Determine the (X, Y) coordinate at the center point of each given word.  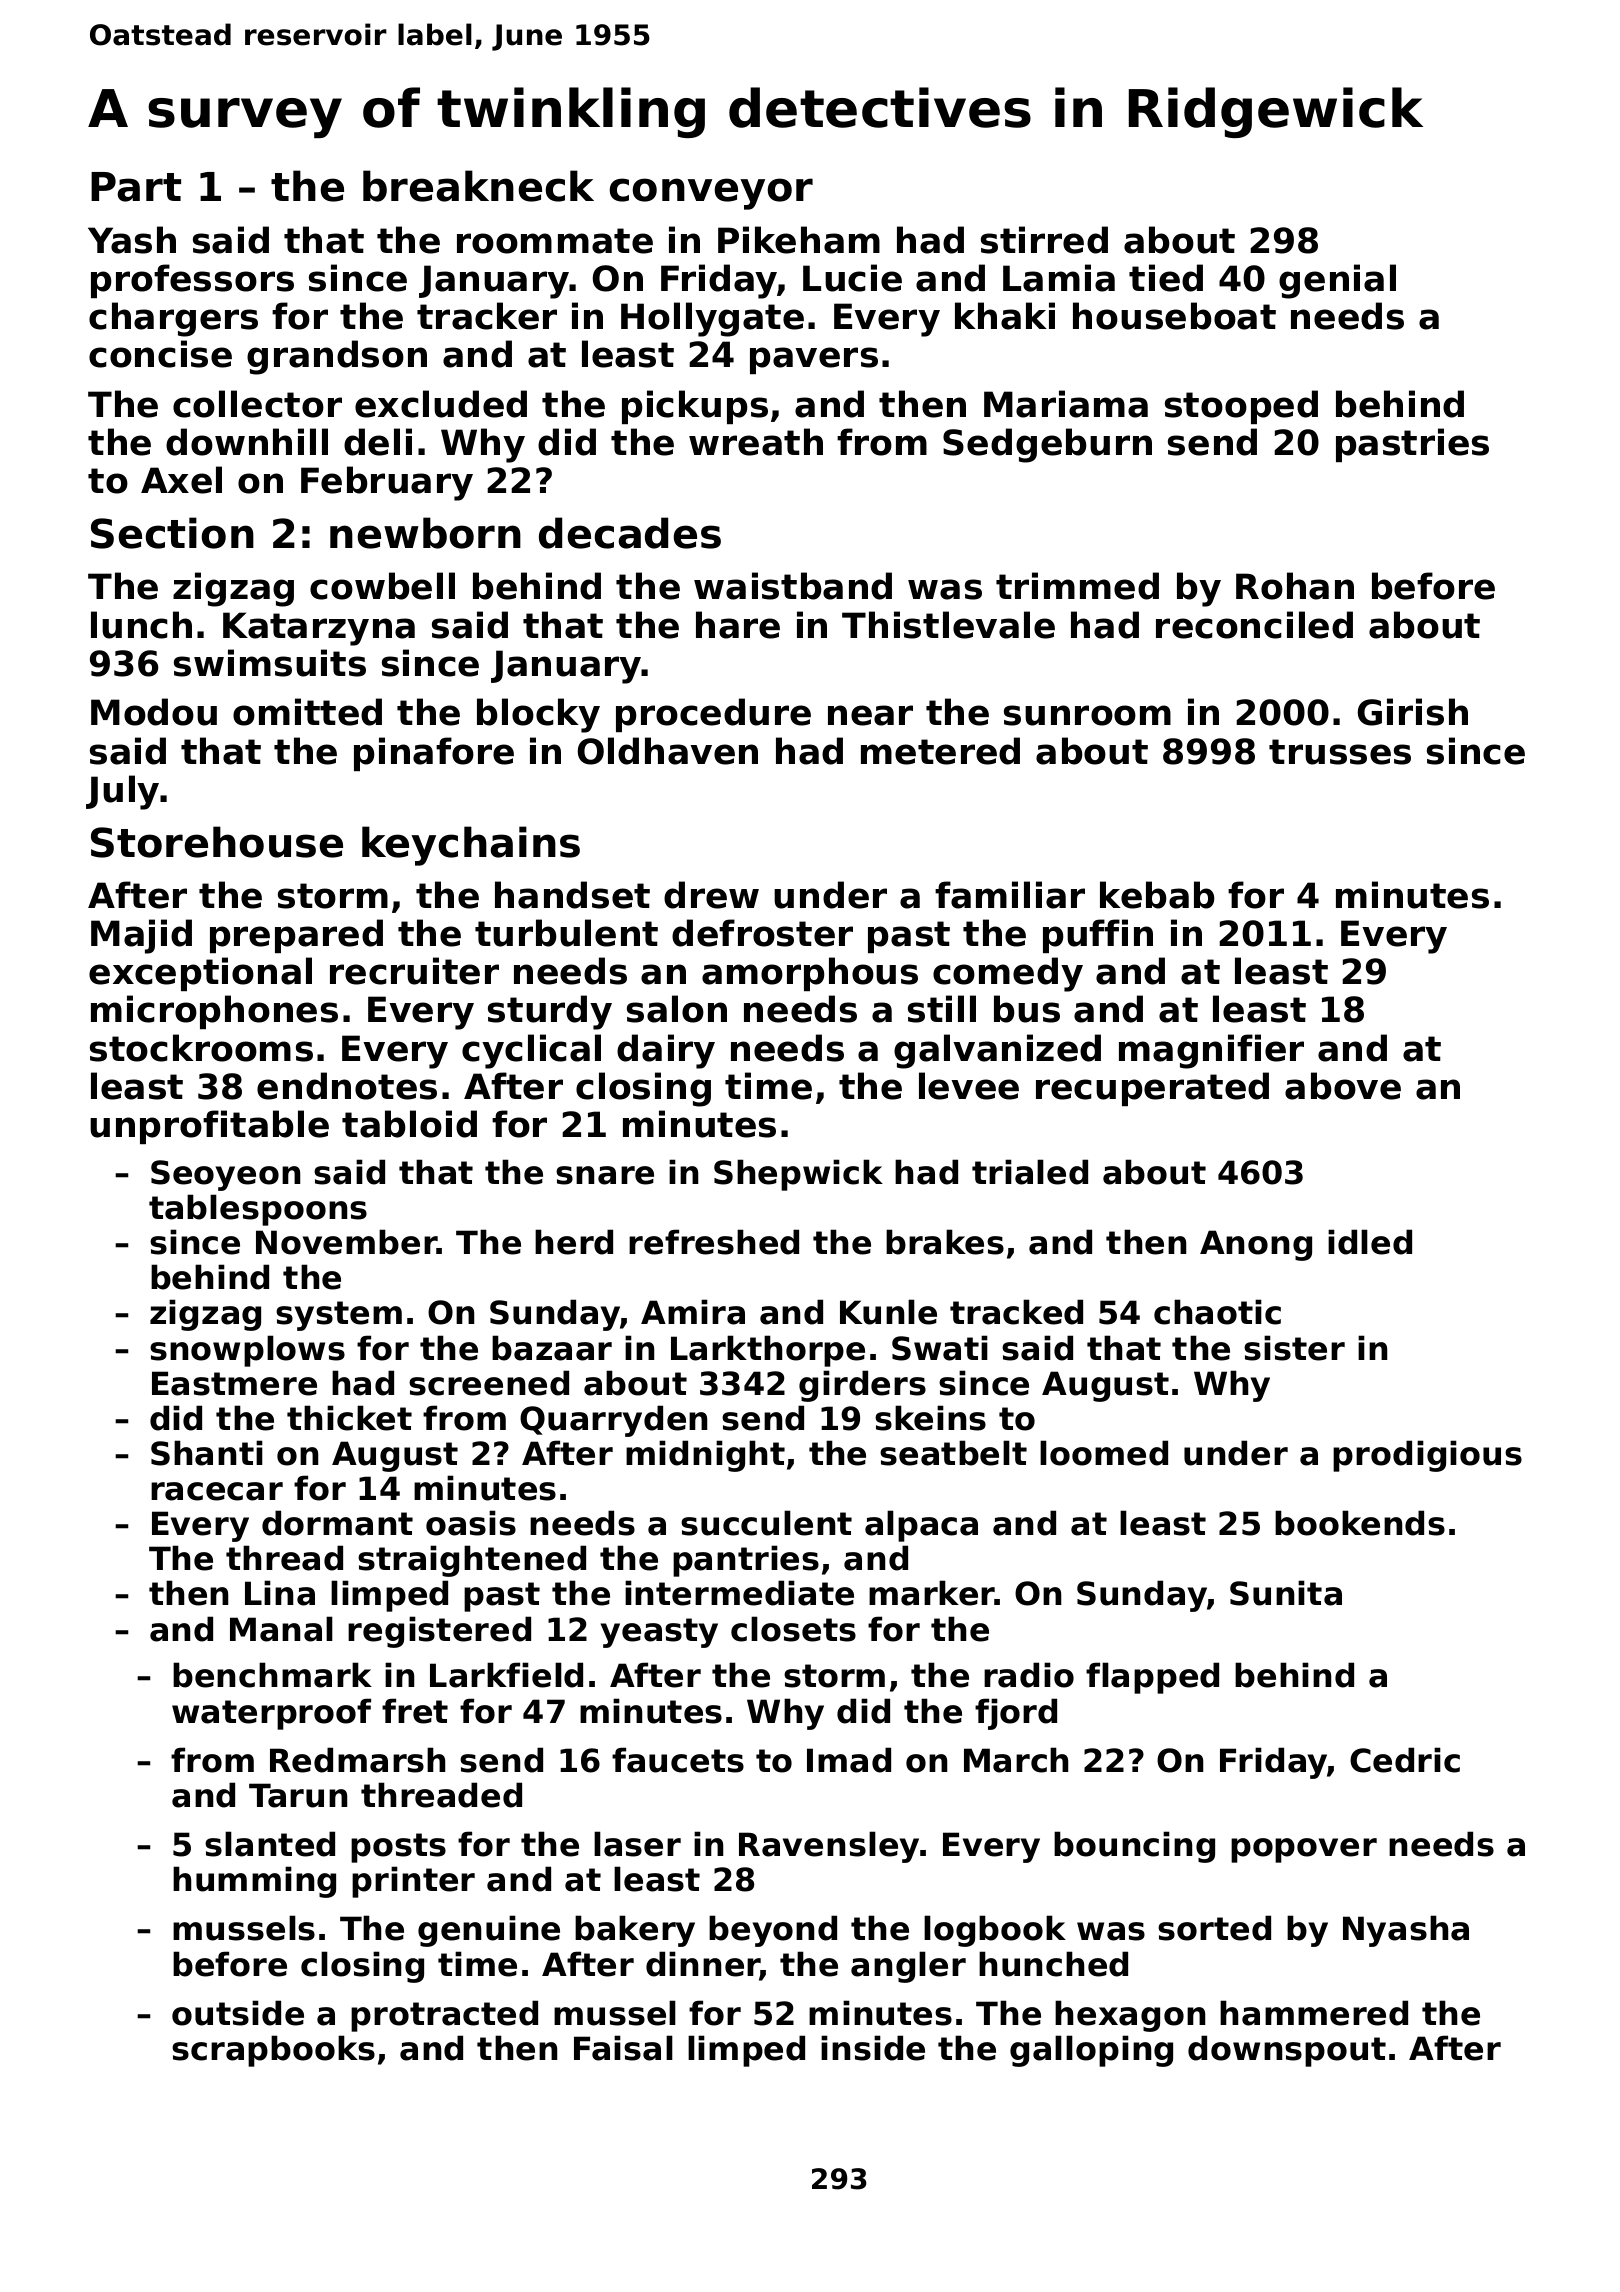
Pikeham (799, 240)
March (1016, 1760)
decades (630, 533)
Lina (280, 1593)
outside (238, 2013)
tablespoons (258, 1210)
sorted (1214, 1928)
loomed (1104, 1453)
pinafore (434, 754)
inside (873, 2048)
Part (136, 187)
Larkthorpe (768, 1351)
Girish (1413, 712)
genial (1337, 281)
